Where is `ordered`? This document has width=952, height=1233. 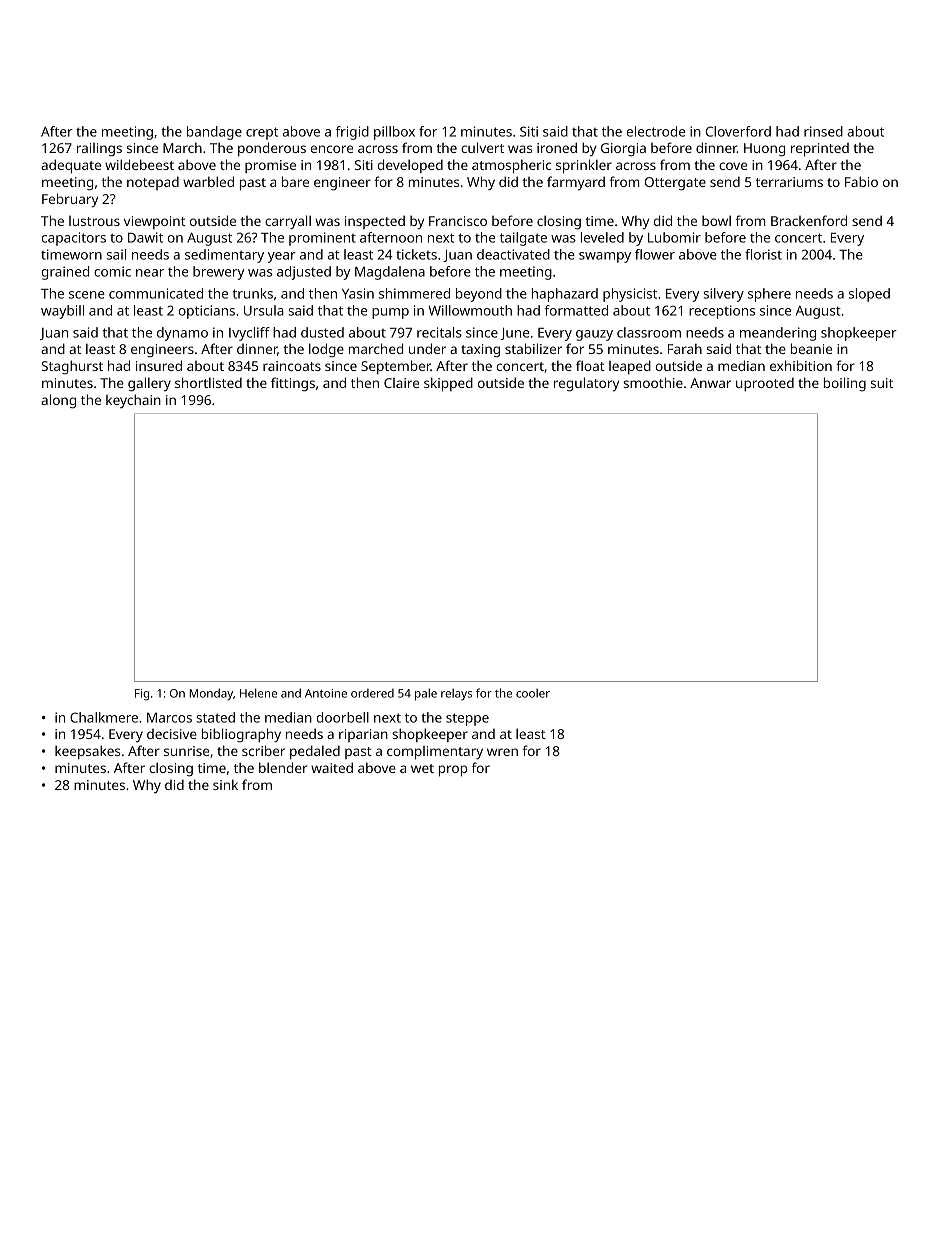 ordered is located at coordinates (372, 693).
